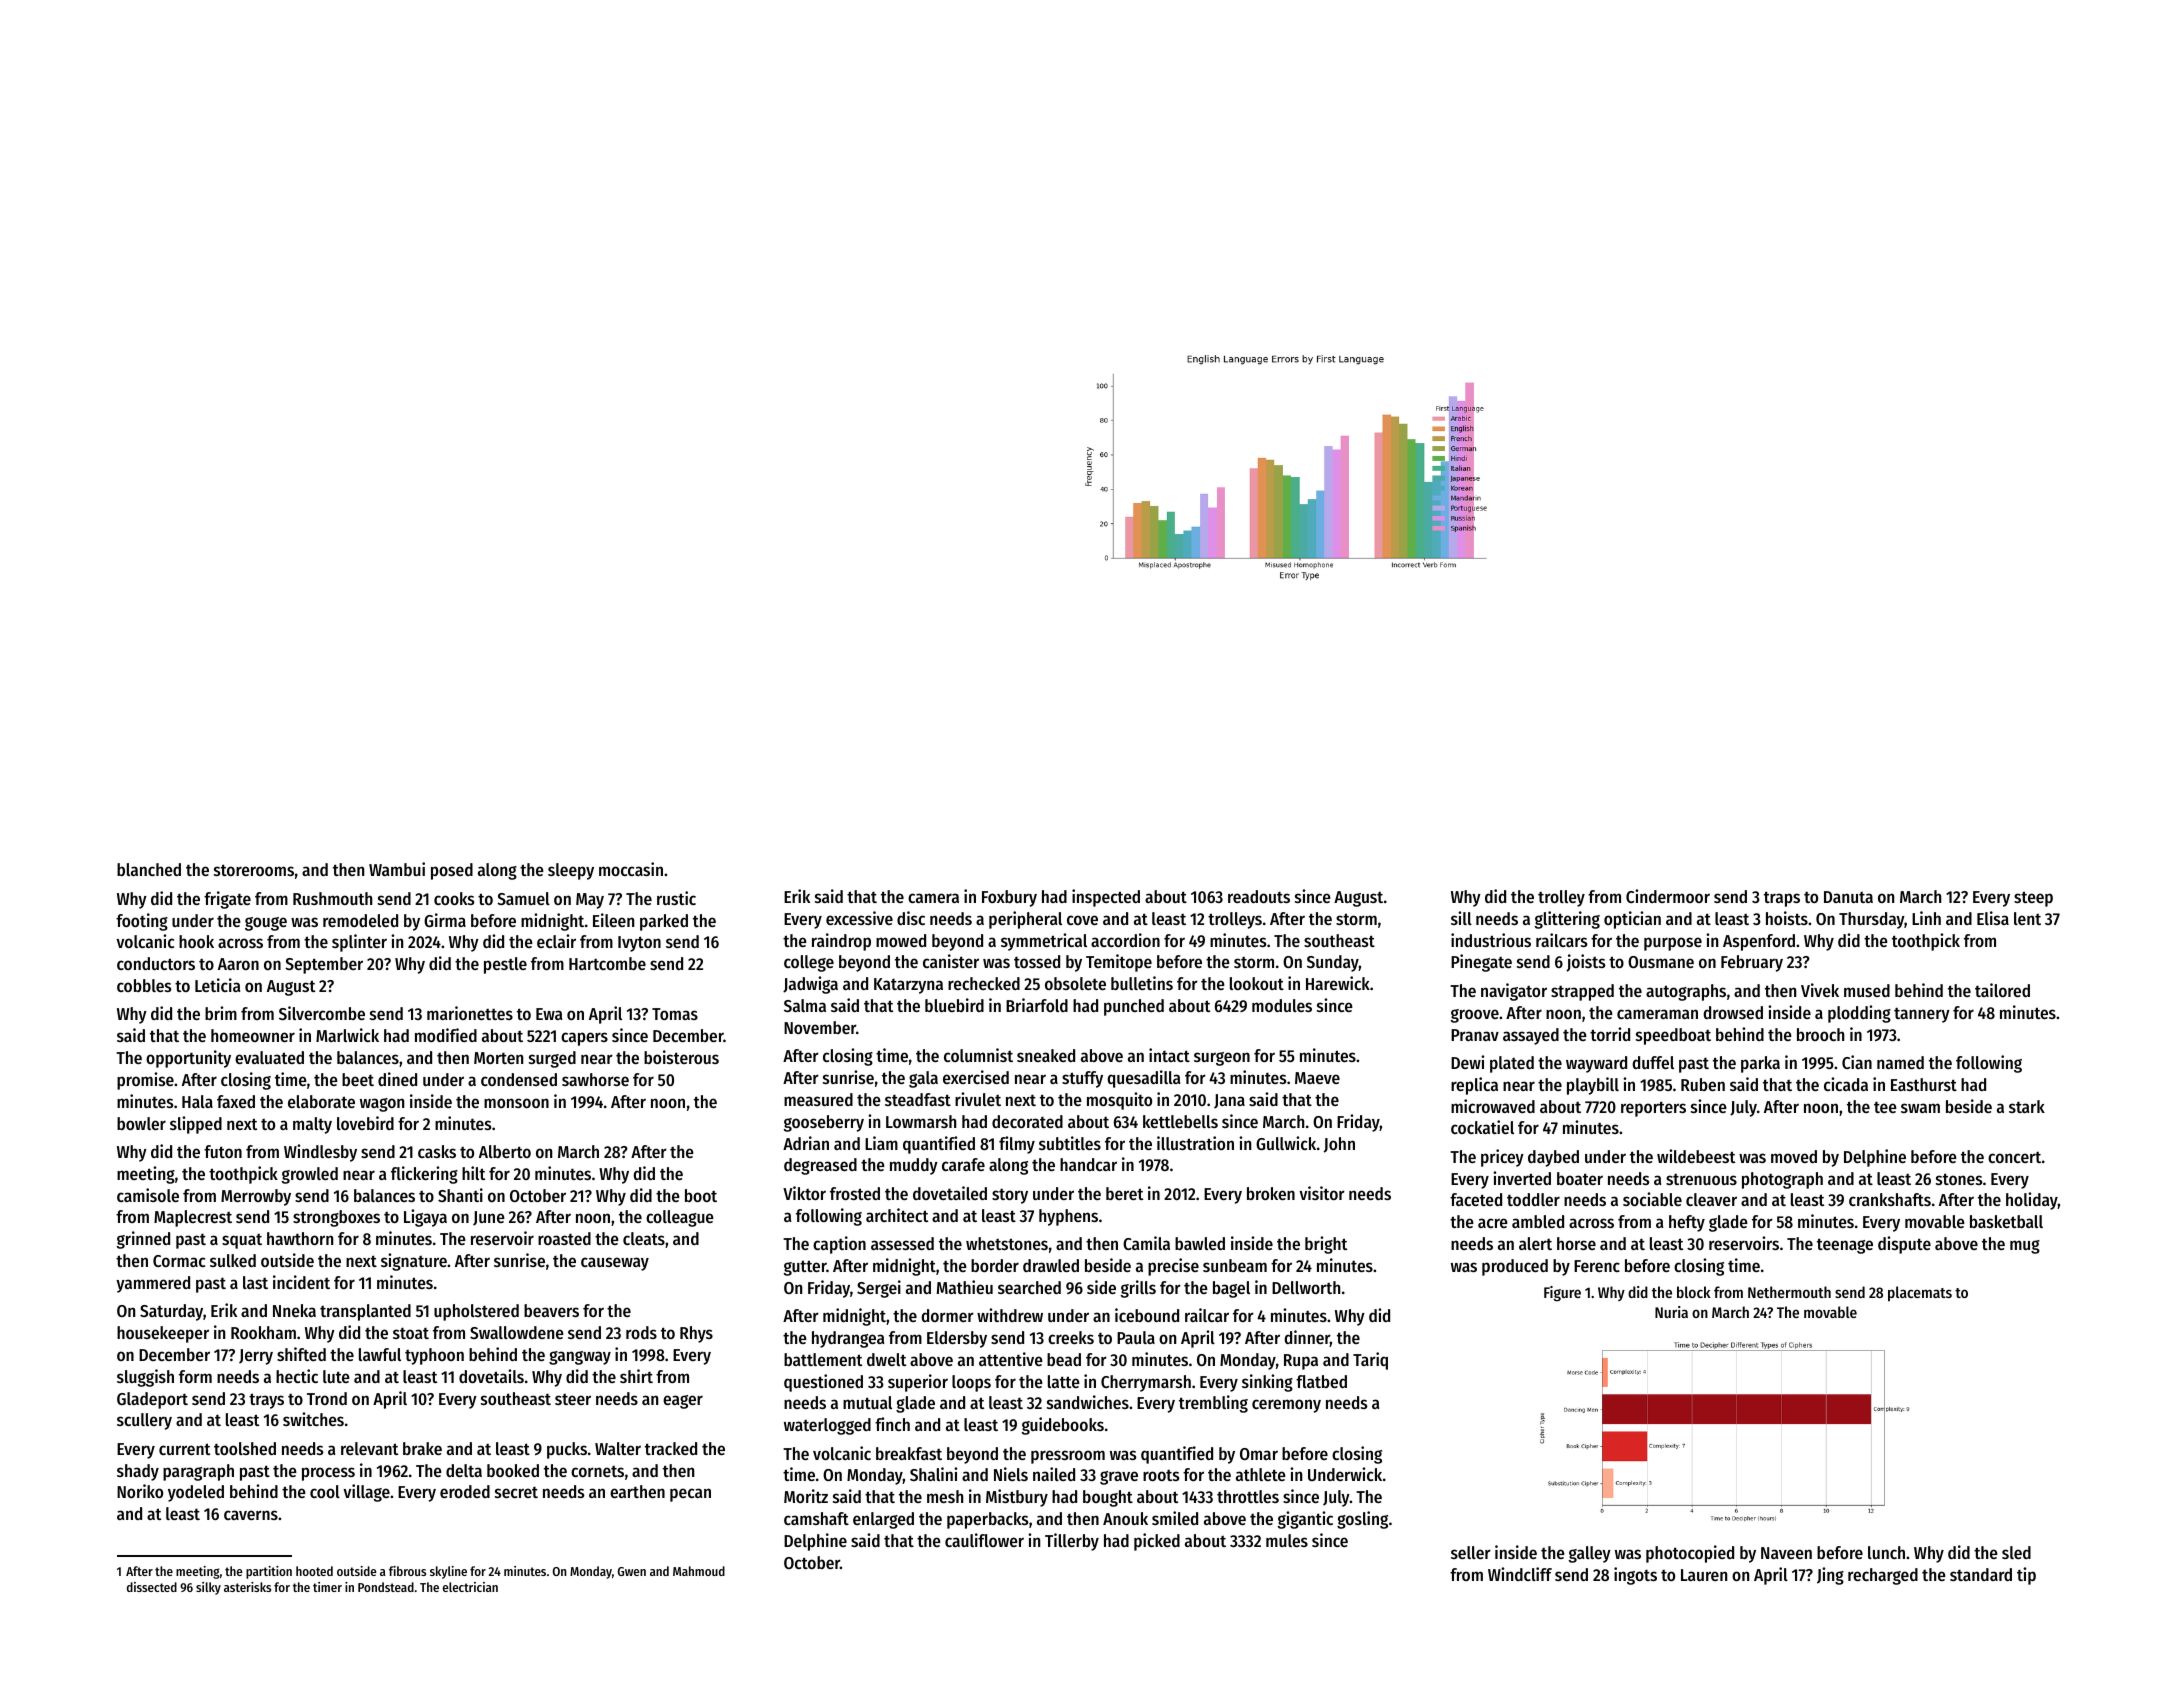 Image resolution: width=2178 pixels, height=1683 pixels. I want to click on playbill, so click(1593, 1086).
